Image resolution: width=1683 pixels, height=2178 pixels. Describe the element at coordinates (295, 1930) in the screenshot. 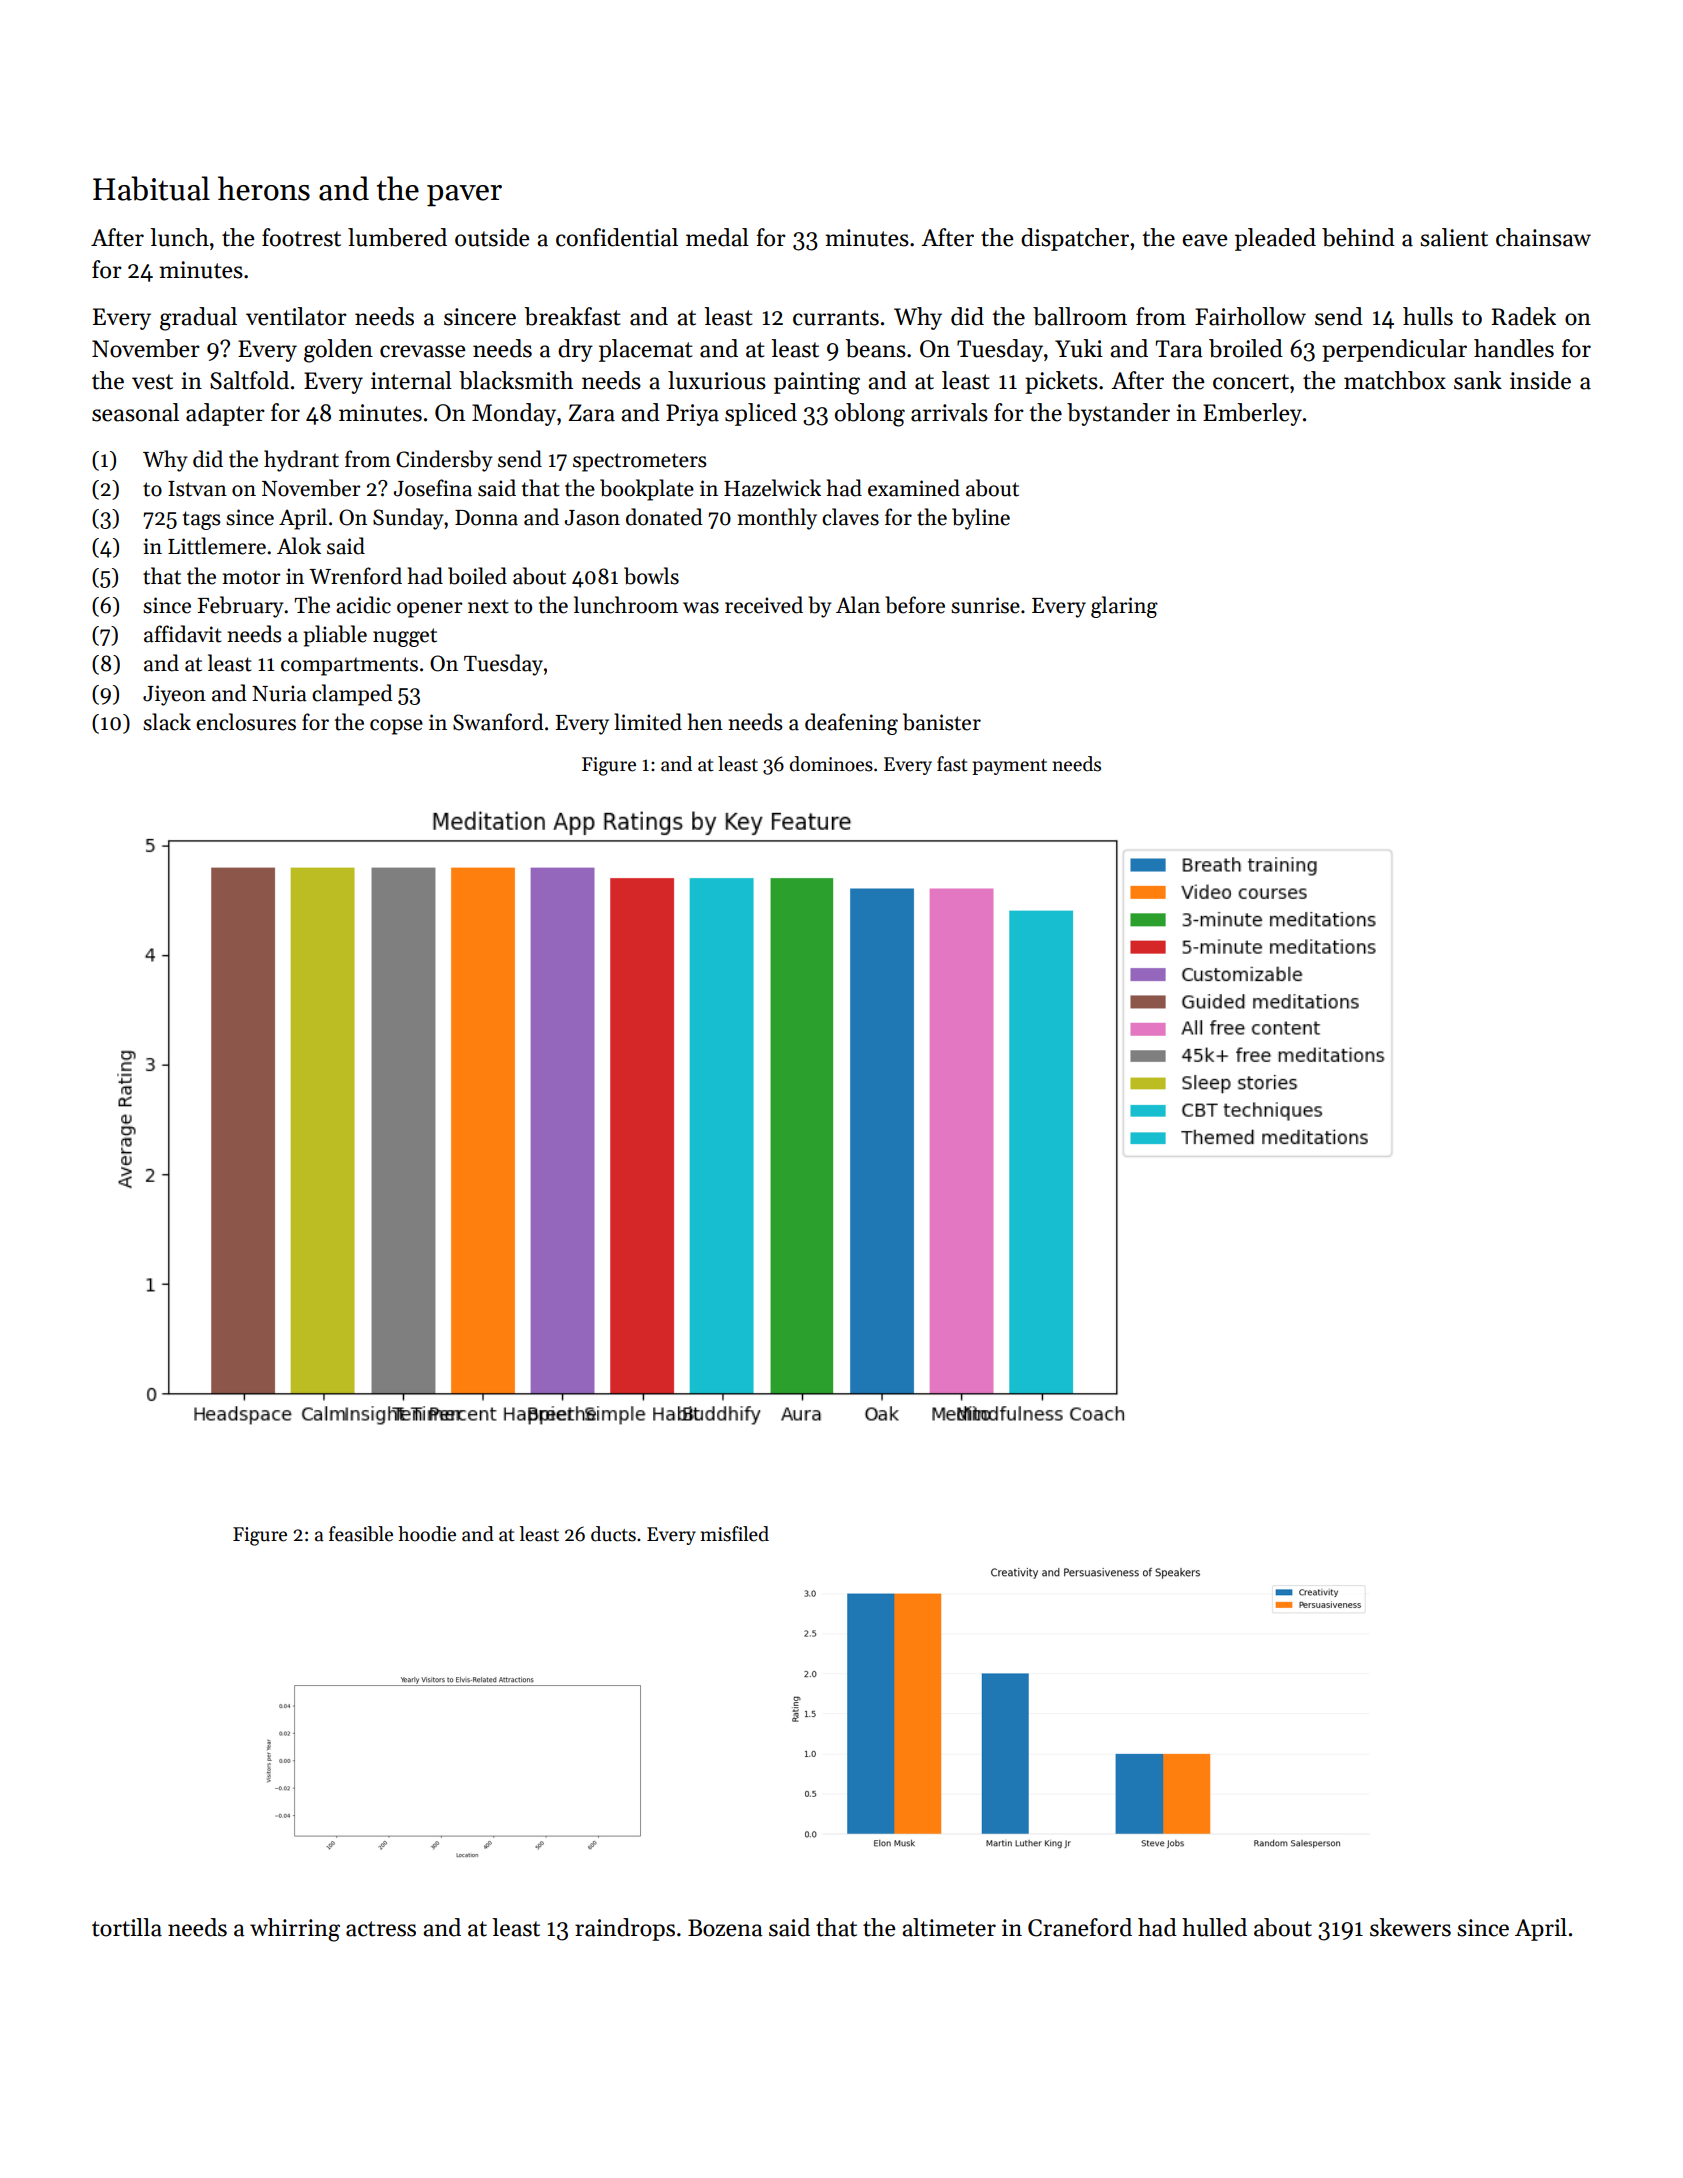

I see `whirring` at that location.
